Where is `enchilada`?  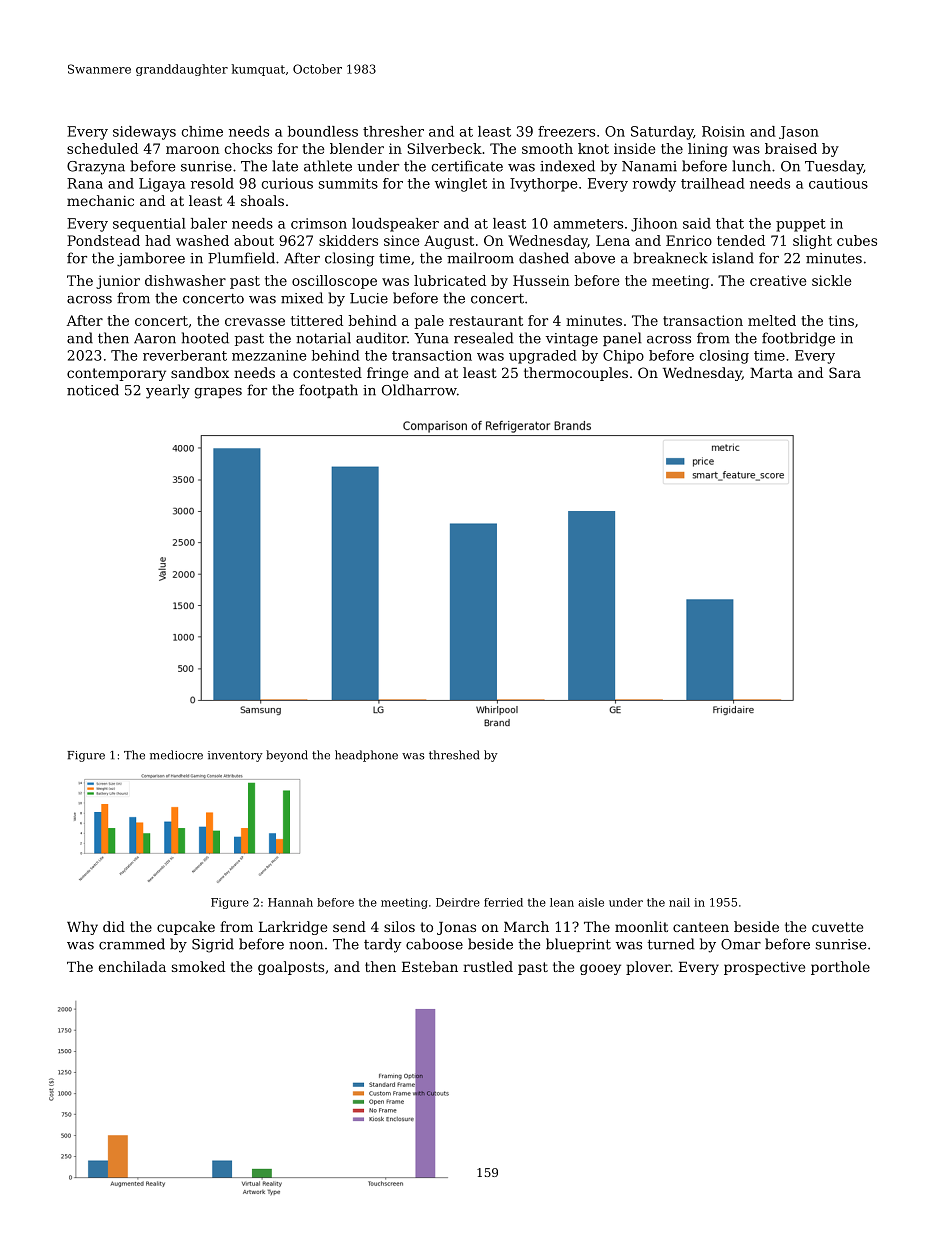
enchilada is located at coordinates (132, 966).
